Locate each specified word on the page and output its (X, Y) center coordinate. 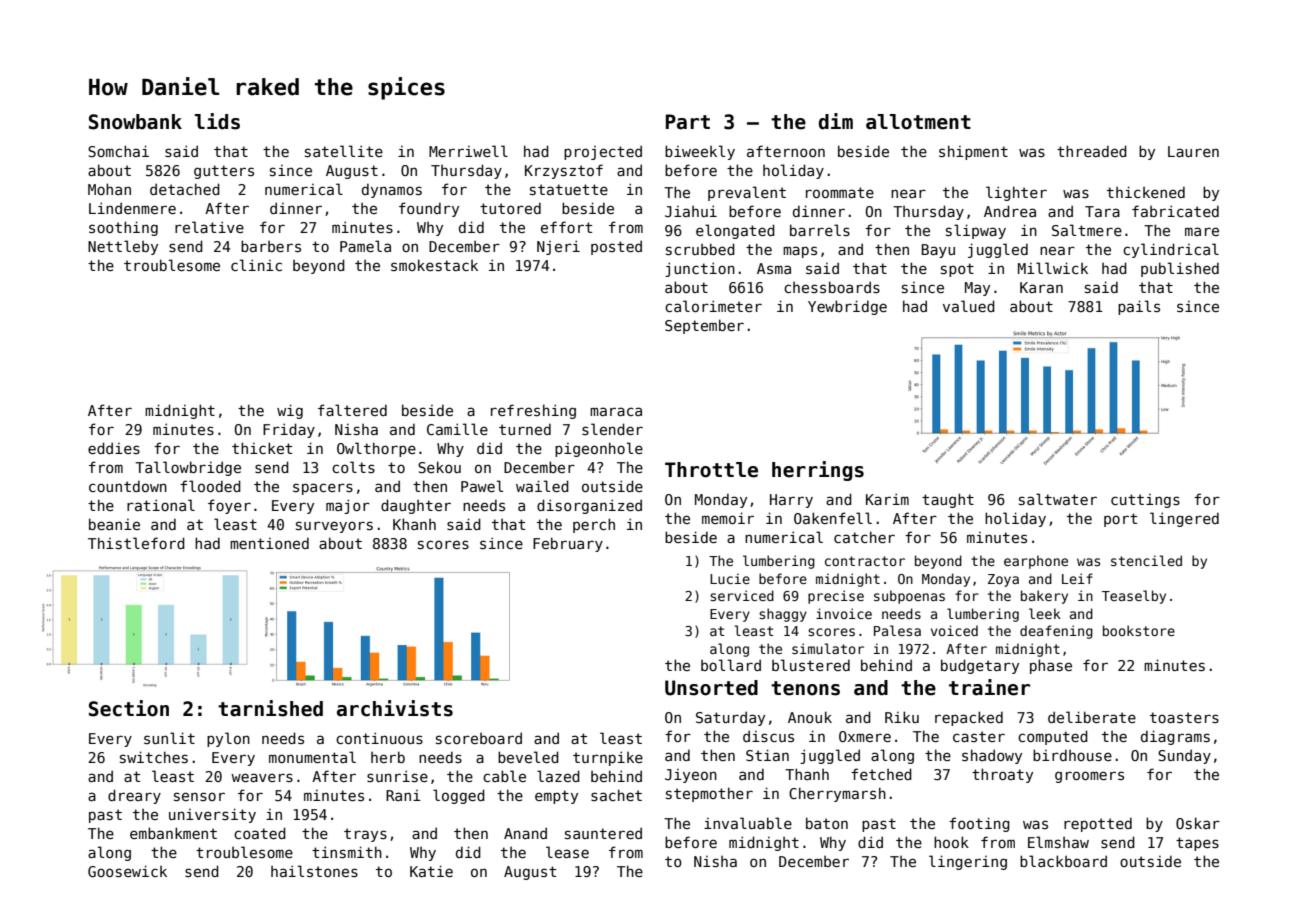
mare (1202, 231)
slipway (976, 231)
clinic (256, 265)
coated (260, 833)
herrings (818, 471)
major (348, 506)
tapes (1197, 844)
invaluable (748, 823)
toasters (1184, 717)
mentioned (269, 543)
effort (566, 227)
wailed (542, 486)
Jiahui (691, 211)
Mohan (109, 189)
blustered (811, 665)
